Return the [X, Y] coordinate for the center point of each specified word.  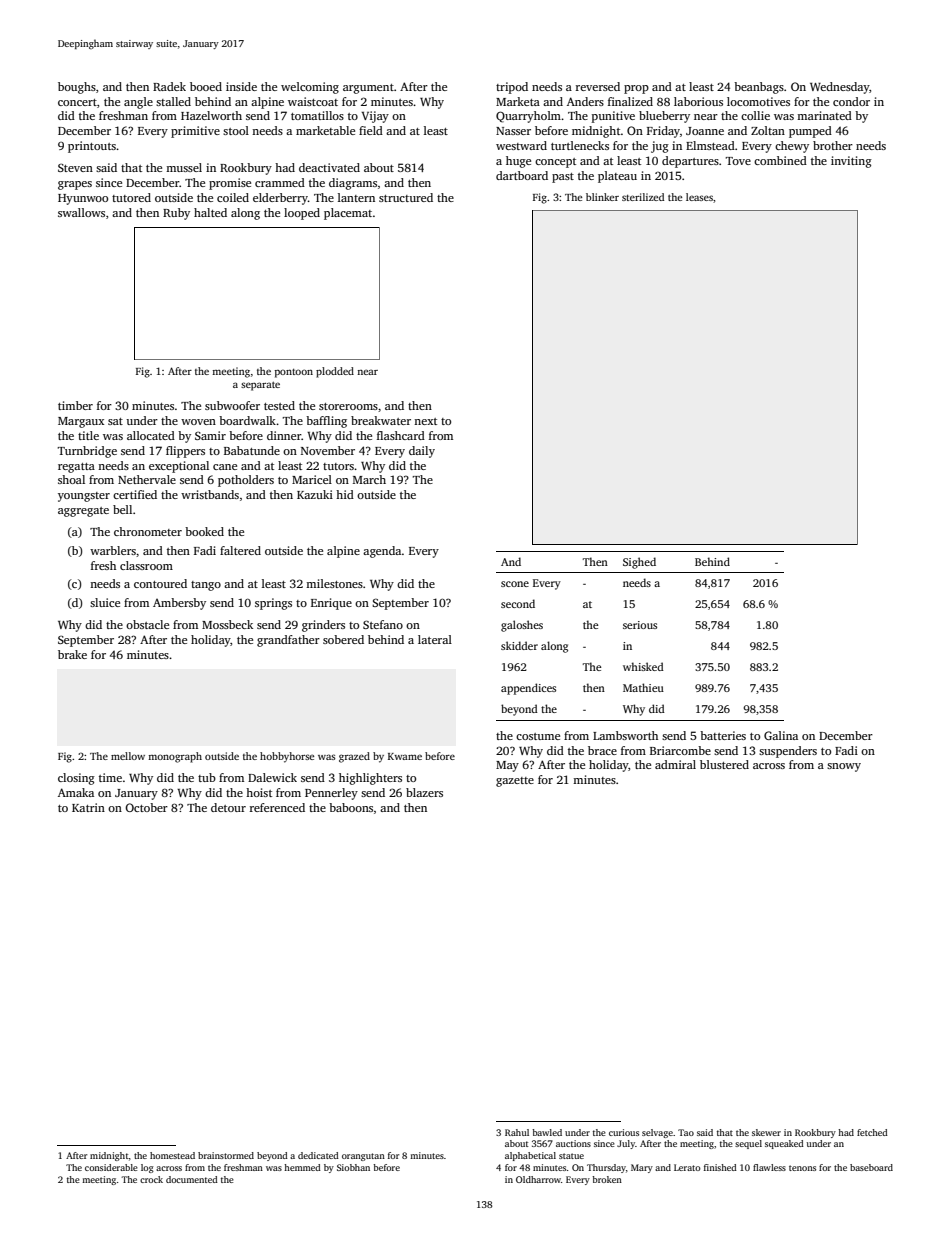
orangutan [363, 1157]
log [147, 1168]
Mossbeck [227, 624]
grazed [354, 757]
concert [77, 102]
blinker [602, 197]
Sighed [639, 563]
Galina [781, 735]
